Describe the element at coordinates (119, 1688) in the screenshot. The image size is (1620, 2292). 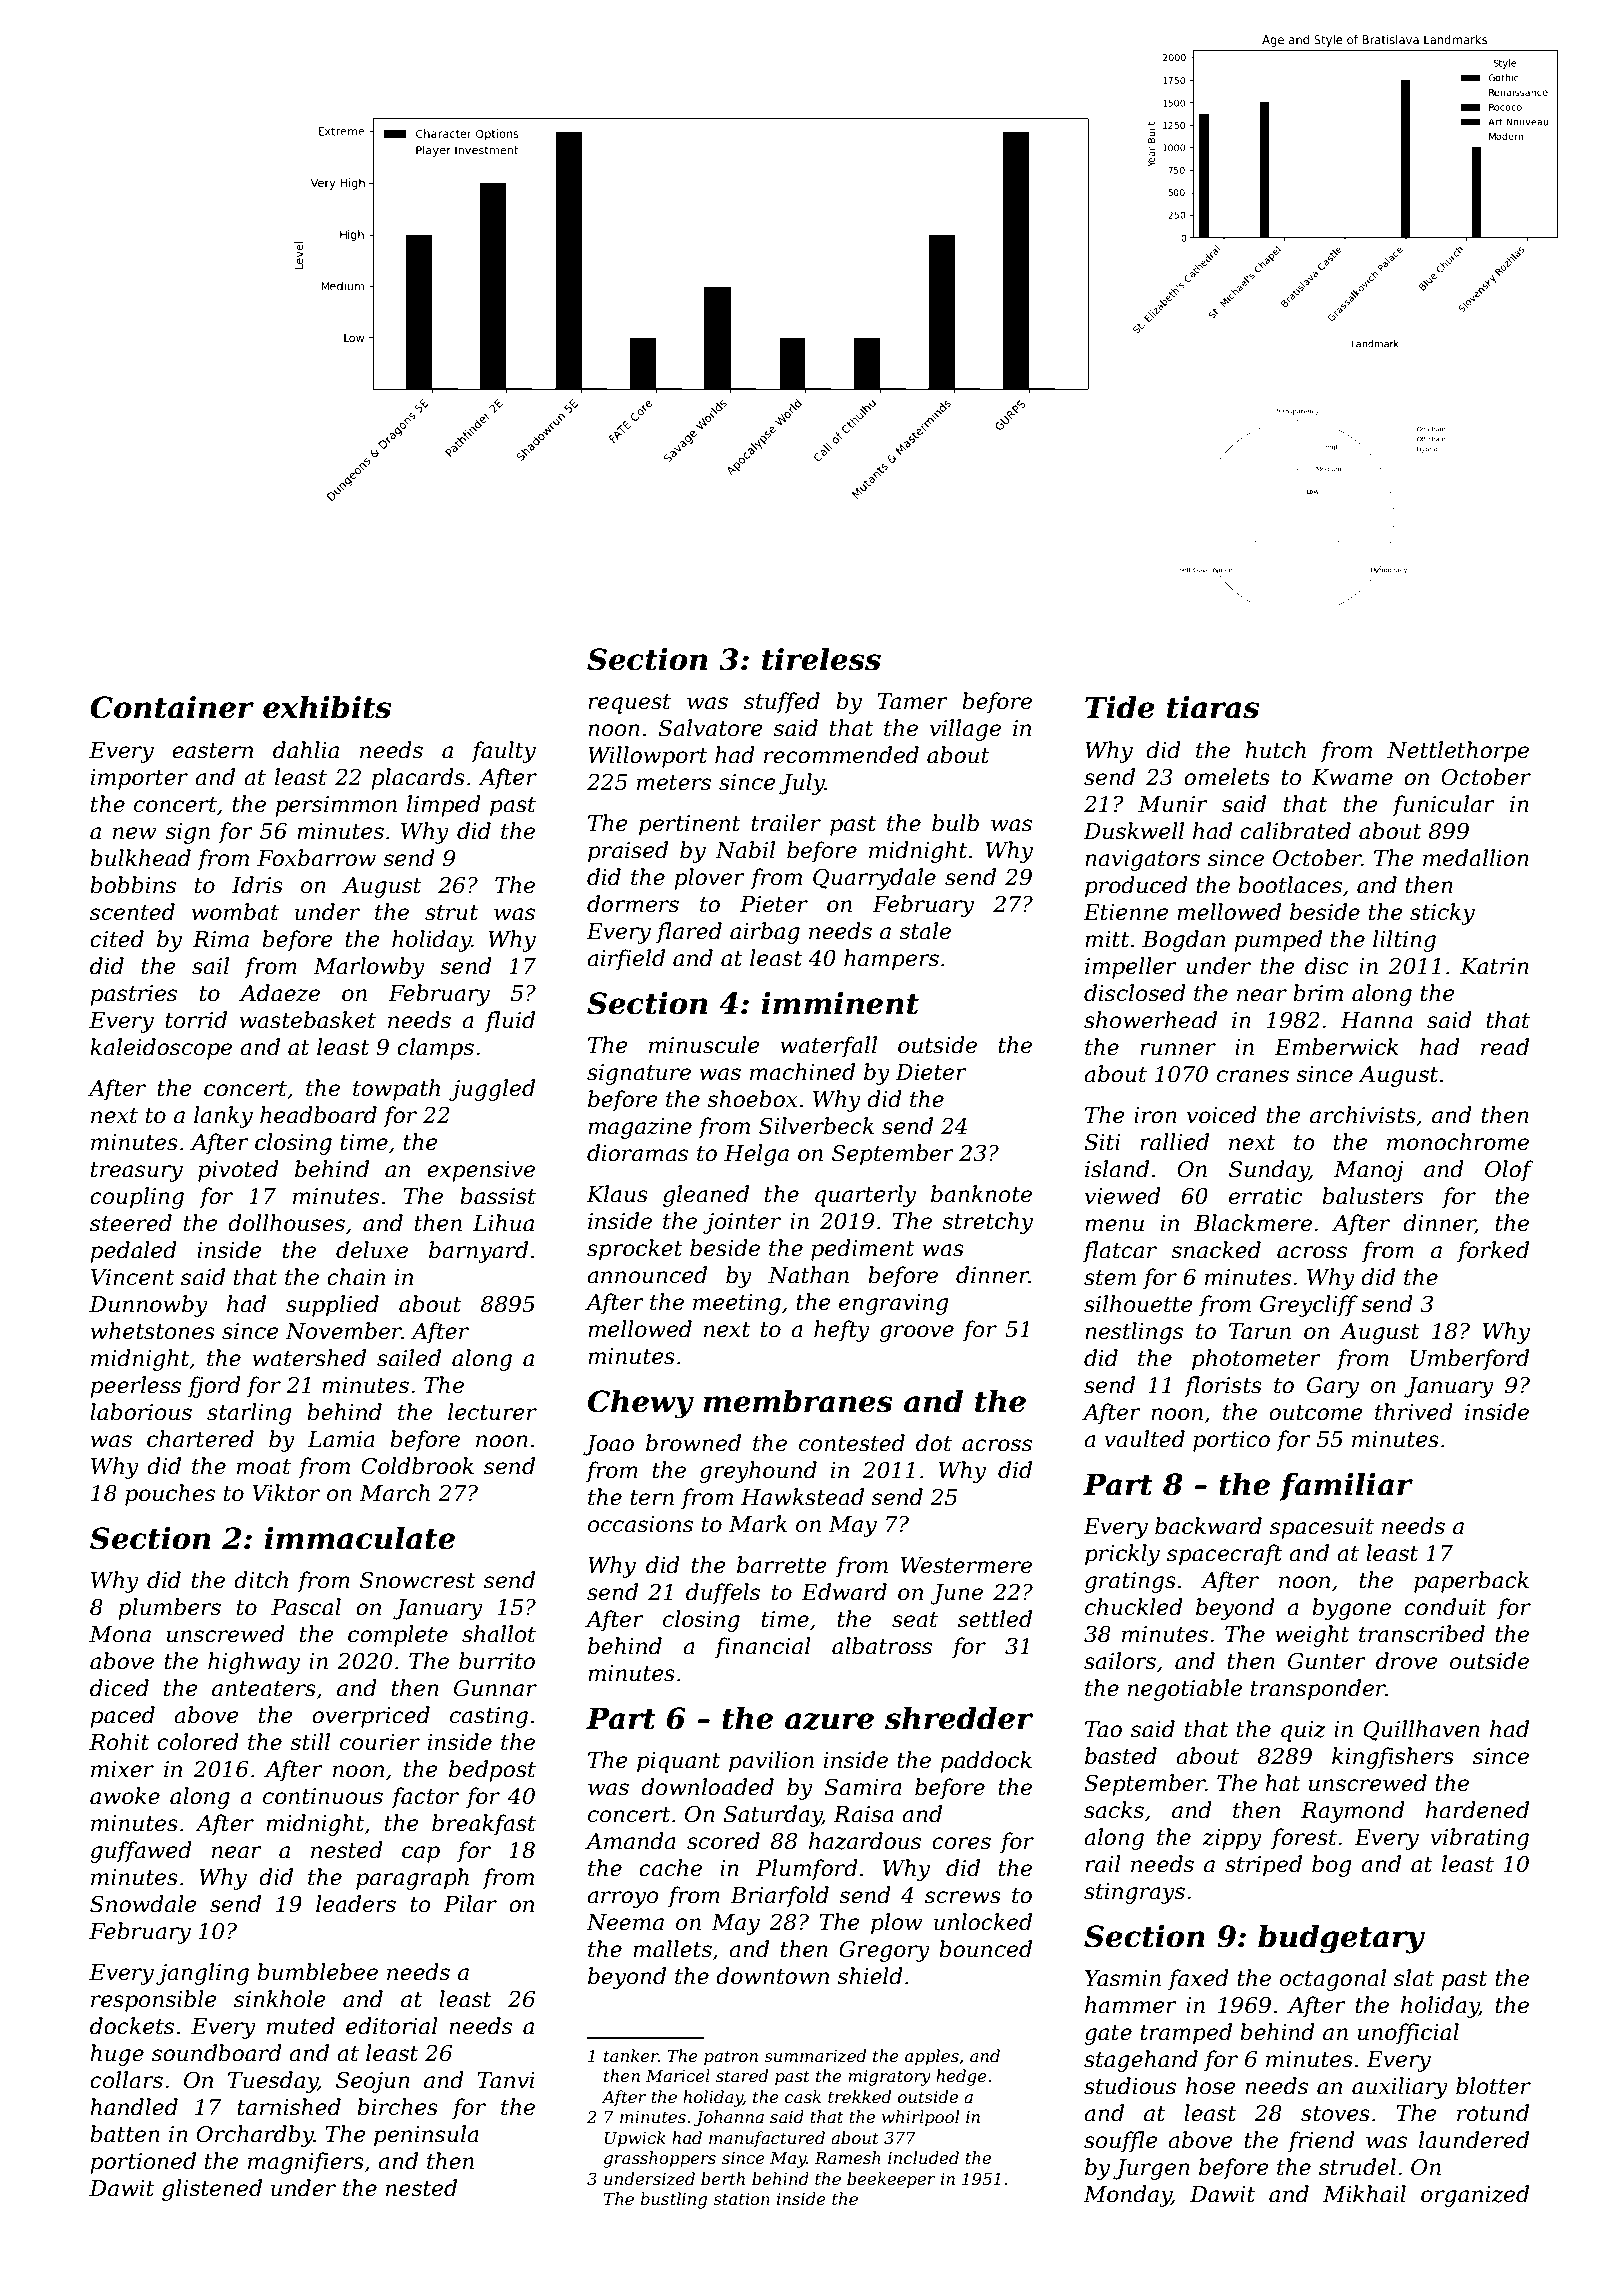
I see `diced` at that location.
